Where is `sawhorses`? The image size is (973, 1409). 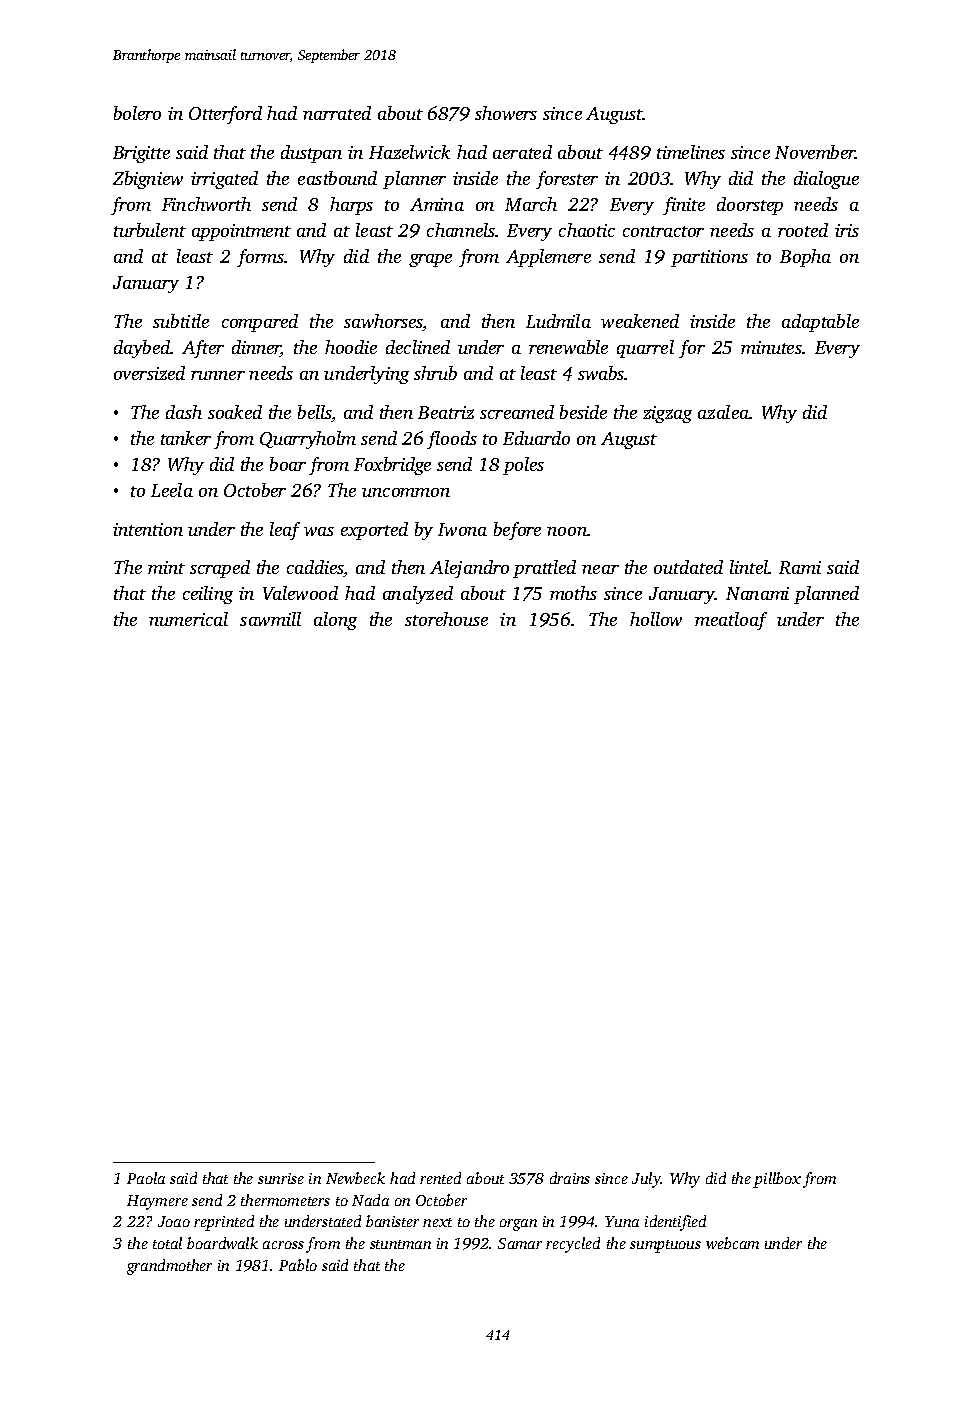 sawhorses is located at coordinates (383, 322).
